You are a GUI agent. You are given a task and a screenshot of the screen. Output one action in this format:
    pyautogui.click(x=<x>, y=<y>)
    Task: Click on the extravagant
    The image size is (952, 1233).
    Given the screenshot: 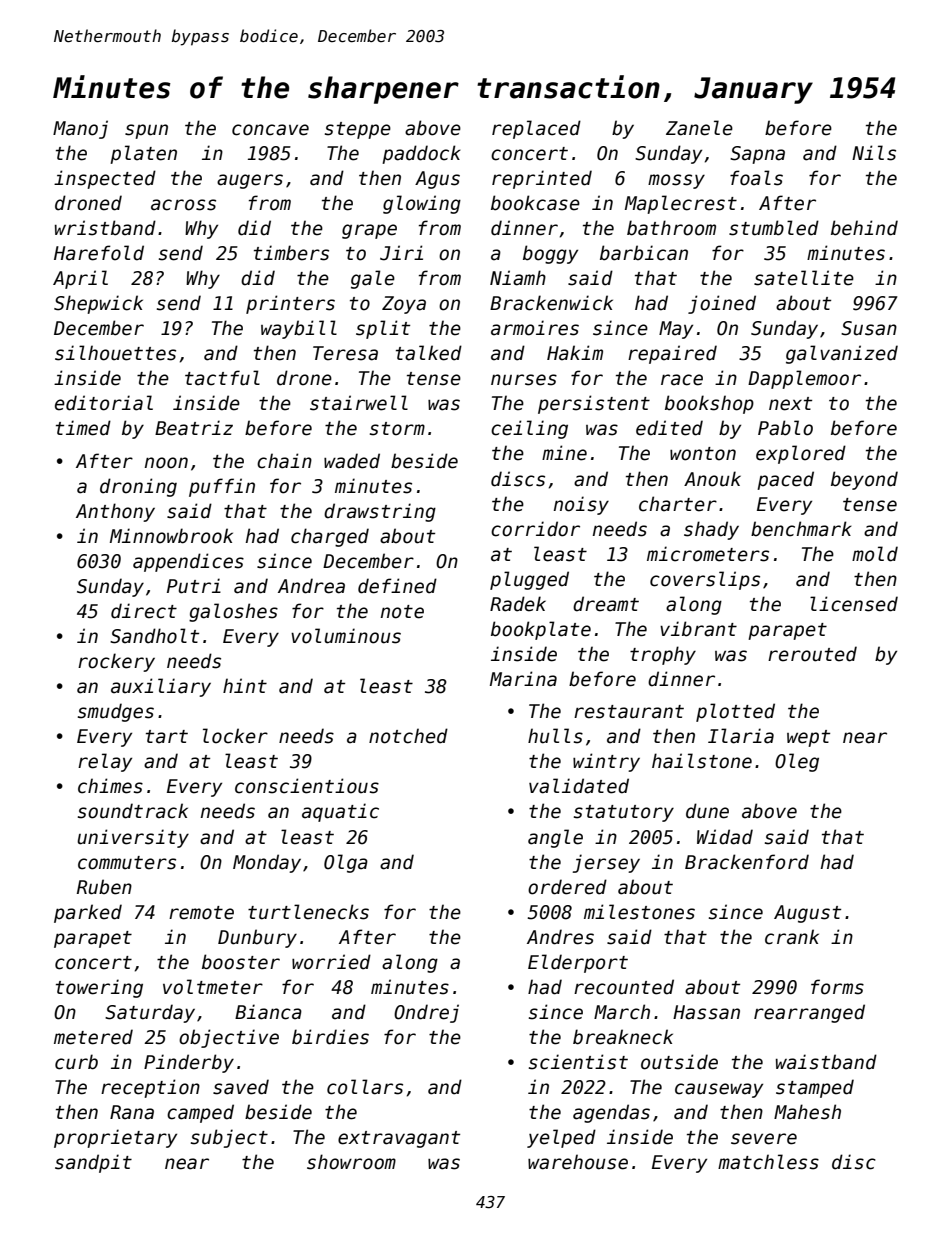 What is the action you would take?
    pyautogui.click(x=399, y=1139)
